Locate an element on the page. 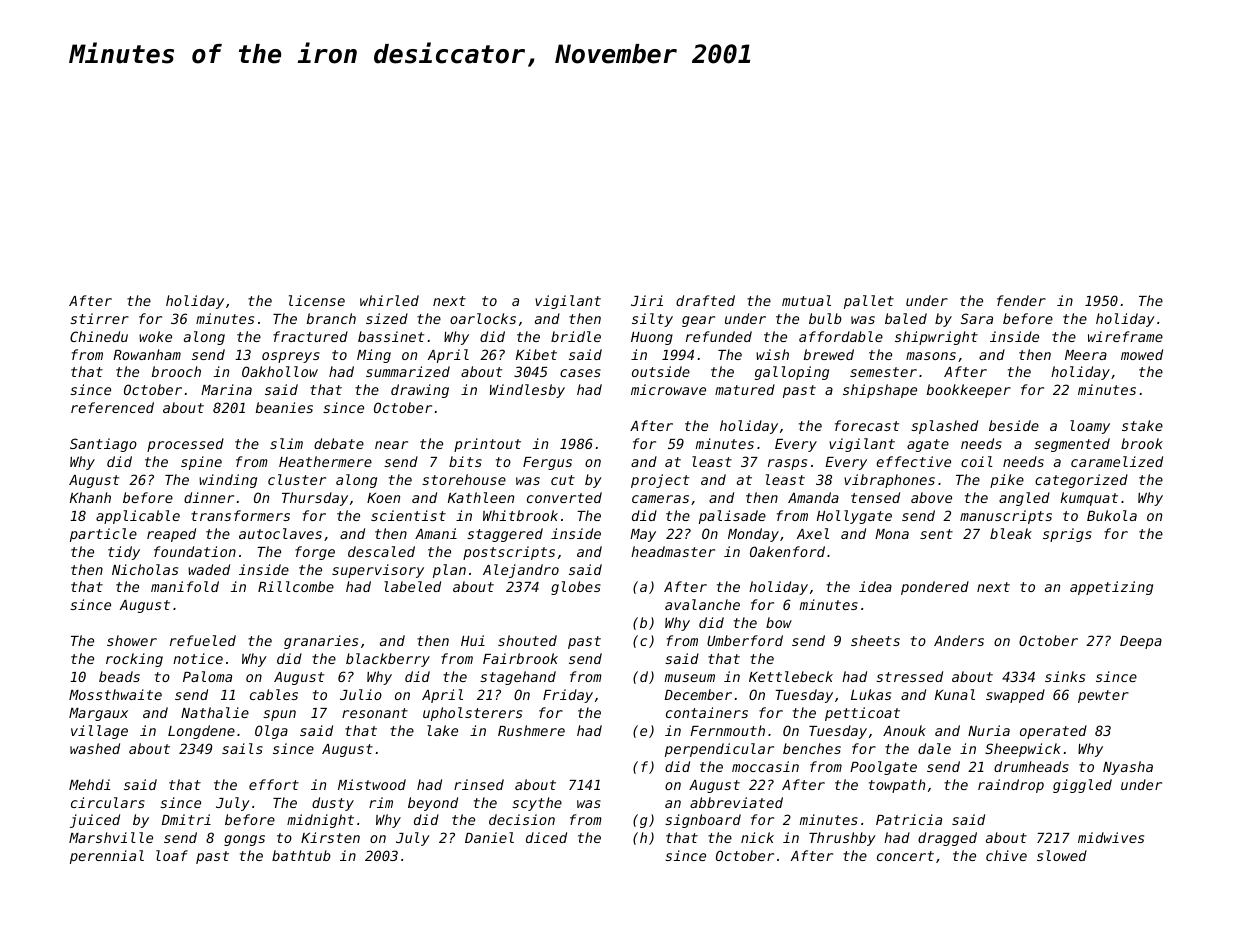 This document has height=952, width=1233. sails is located at coordinates (242, 748).
